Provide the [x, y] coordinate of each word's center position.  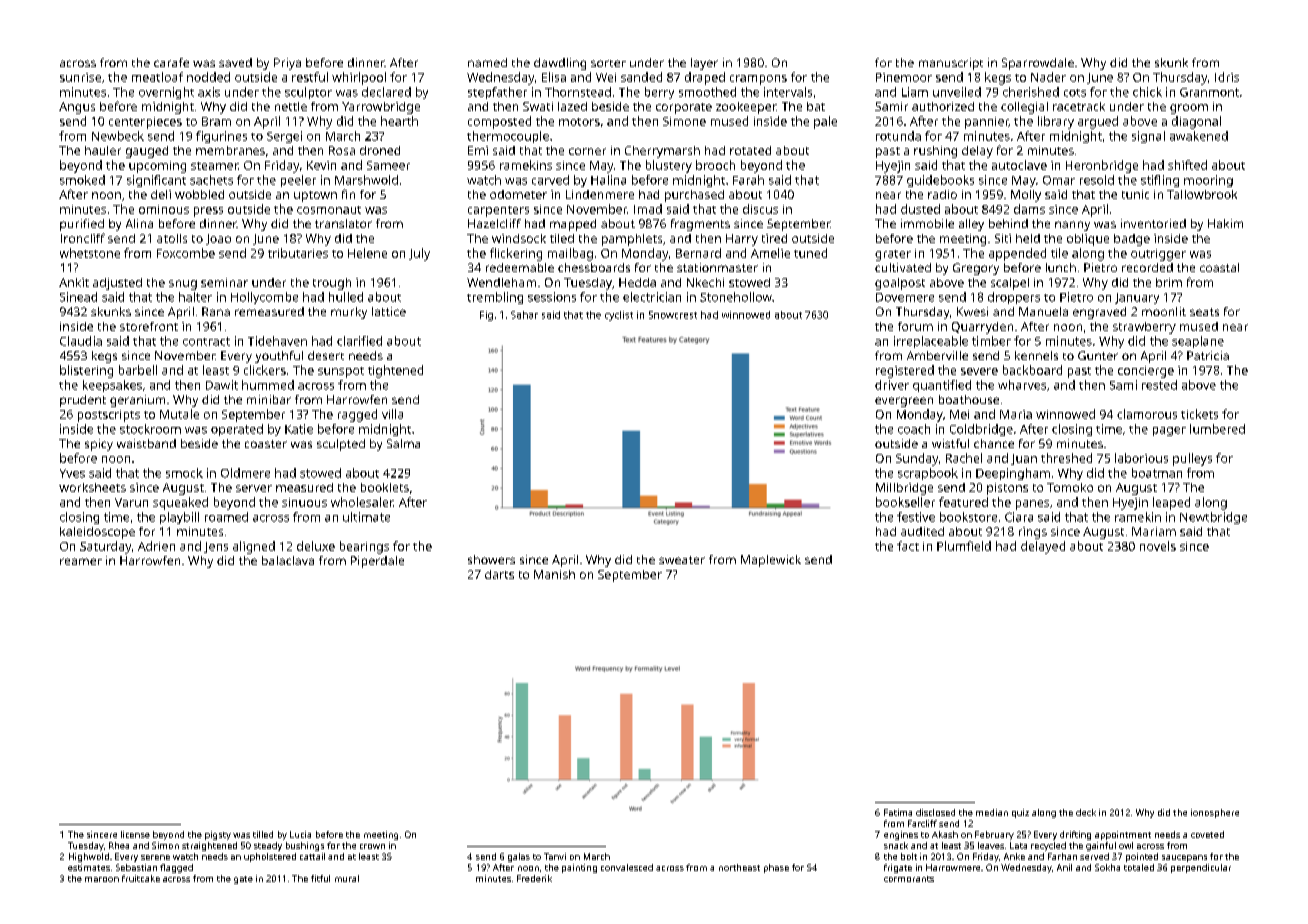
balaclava [288, 560]
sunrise [80, 77]
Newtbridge [1213, 518]
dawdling [560, 64]
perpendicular [1201, 868]
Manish [554, 574]
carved [550, 180]
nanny [1072, 226]
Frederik [534, 878]
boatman [1157, 473]
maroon [102, 879]
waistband [146, 443]
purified [82, 225]
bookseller [905, 502]
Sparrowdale [1038, 64]
